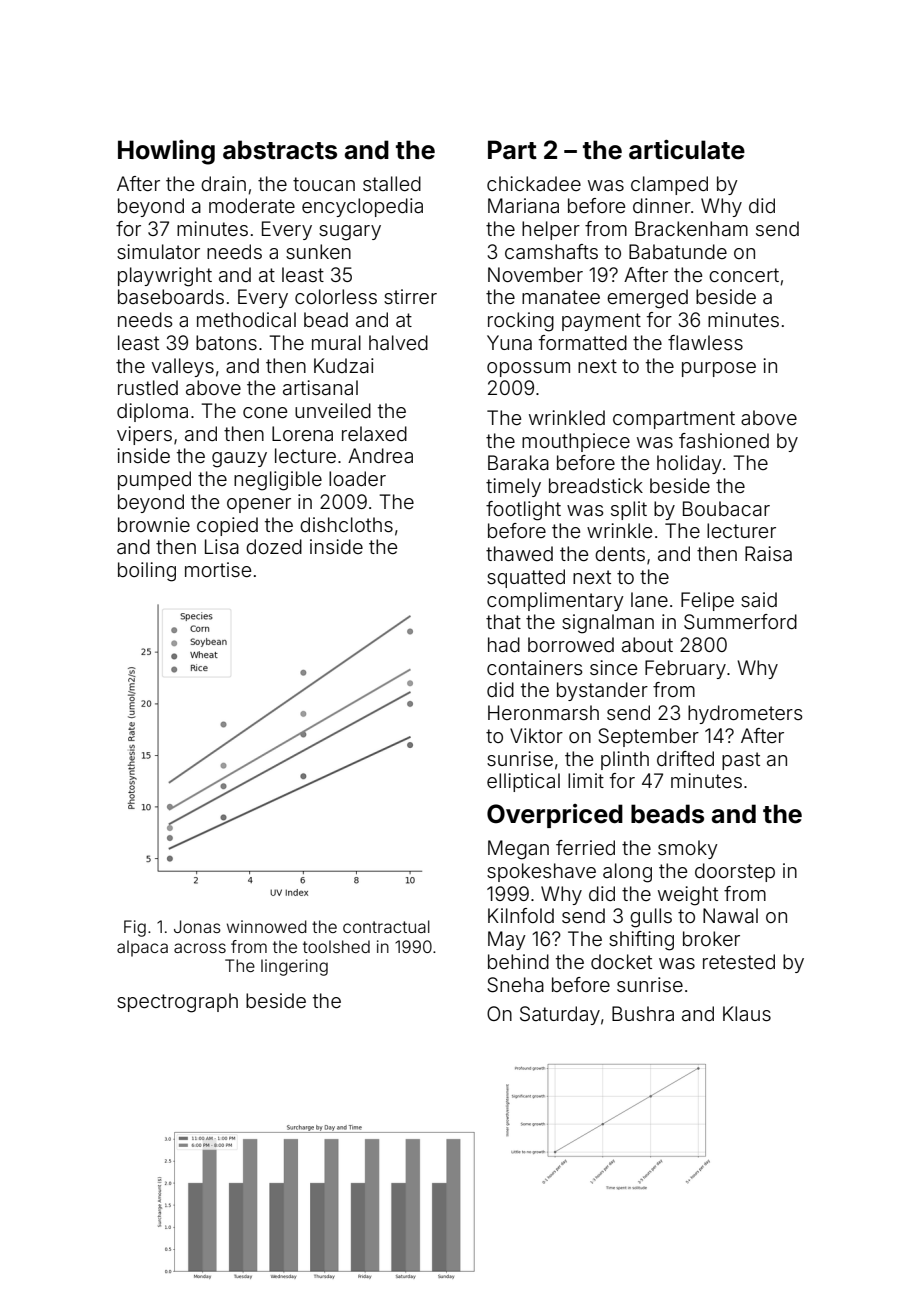 This screenshot has width=924, height=1314. Describe the element at coordinates (707, 601) in the screenshot. I see `Felipe` at that location.
